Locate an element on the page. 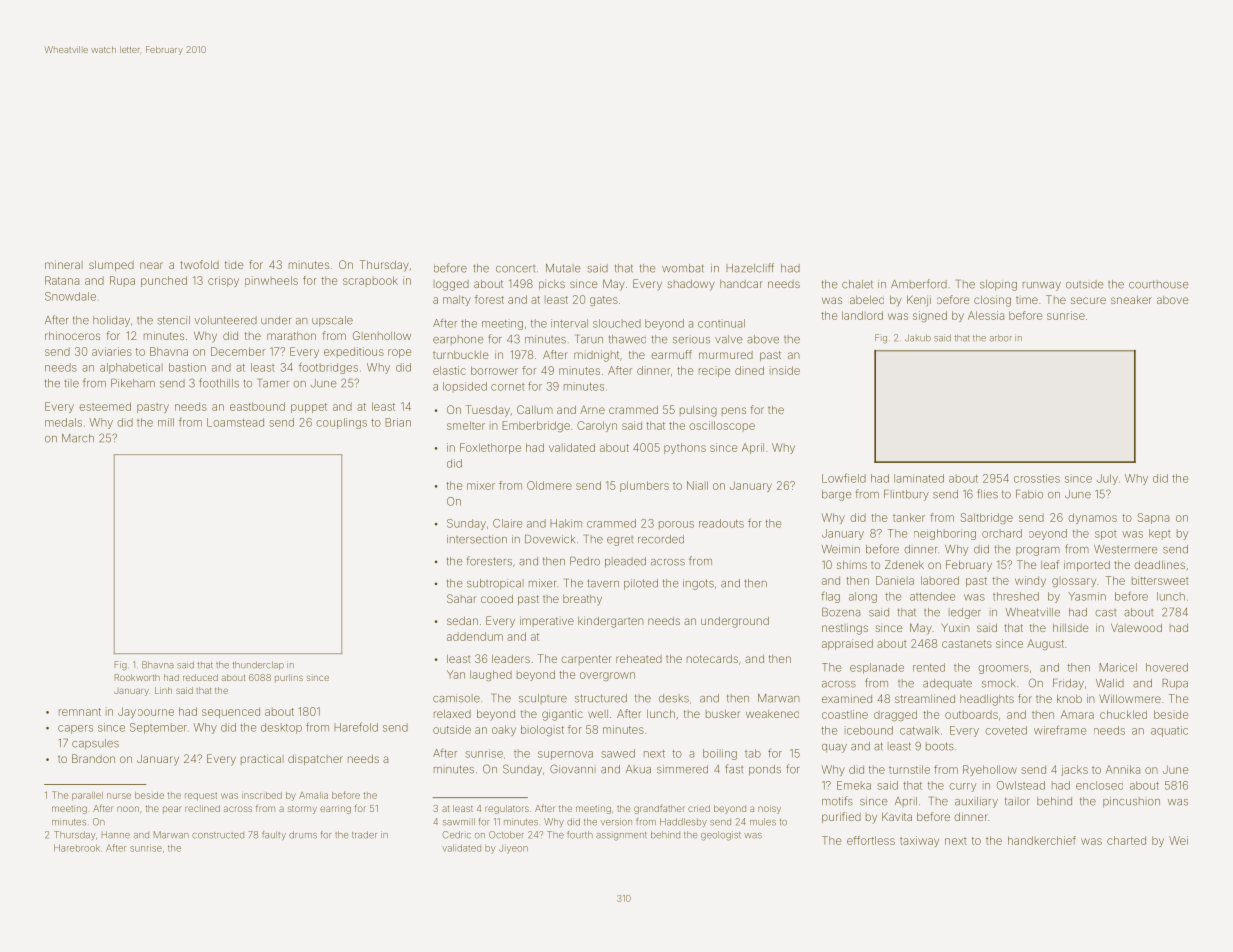 This page has width=1233, height=952. wombat is located at coordinates (683, 268).
